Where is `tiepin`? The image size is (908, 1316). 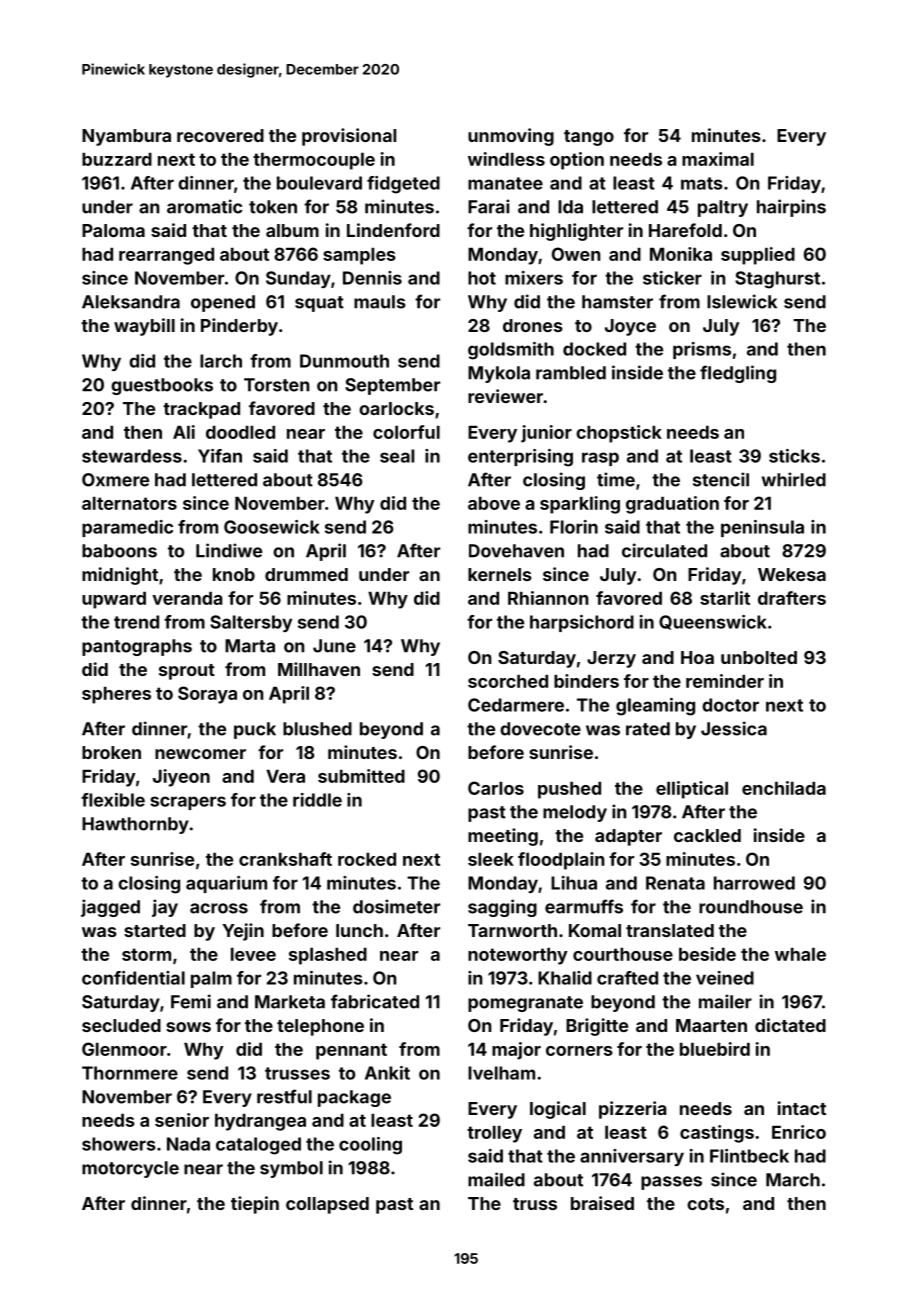
tiepin is located at coordinates (255, 1205).
